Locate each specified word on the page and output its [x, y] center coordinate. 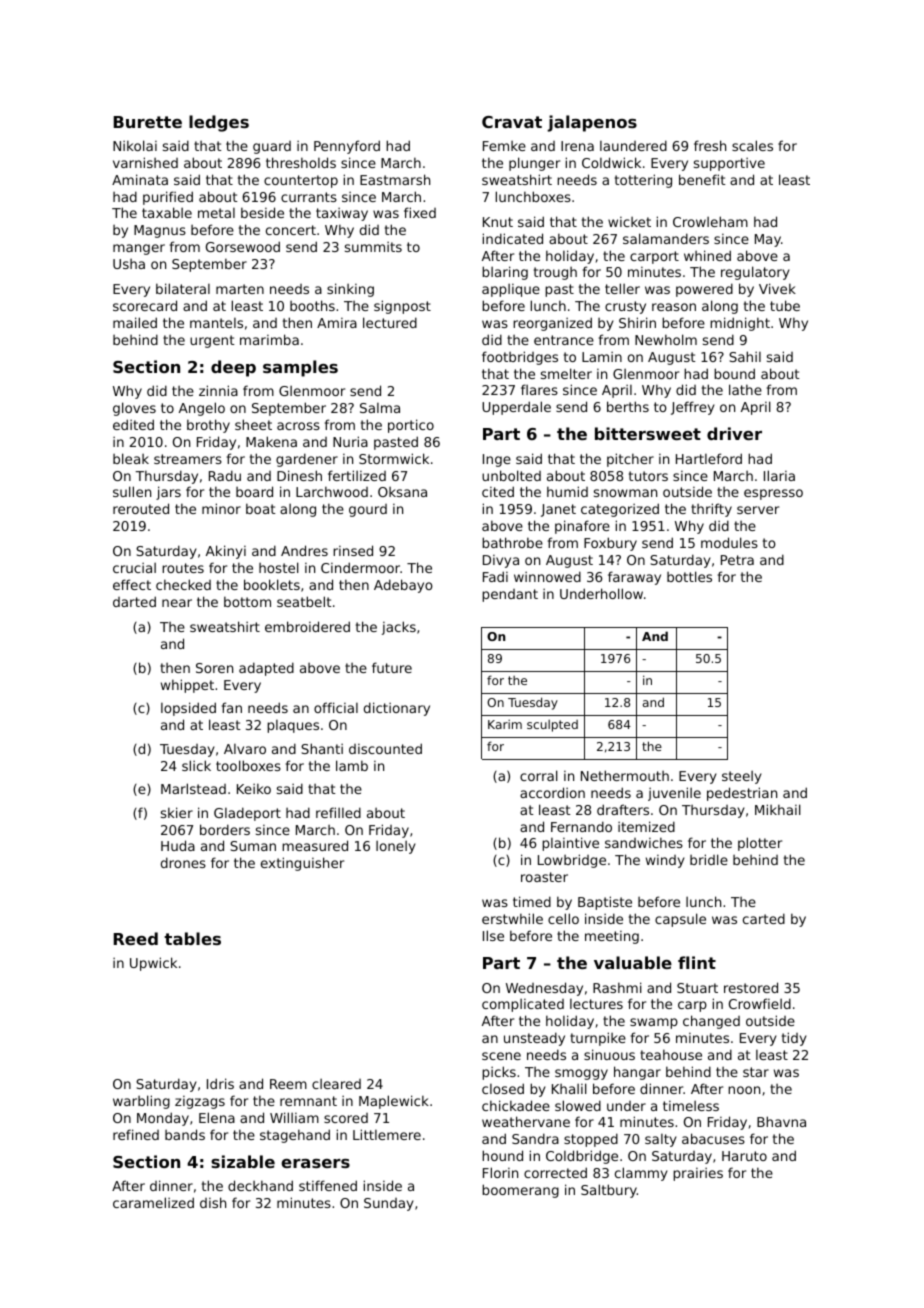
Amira [337, 323]
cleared [336, 1084]
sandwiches [644, 842]
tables [192, 938]
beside [262, 212]
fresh [710, 145]
